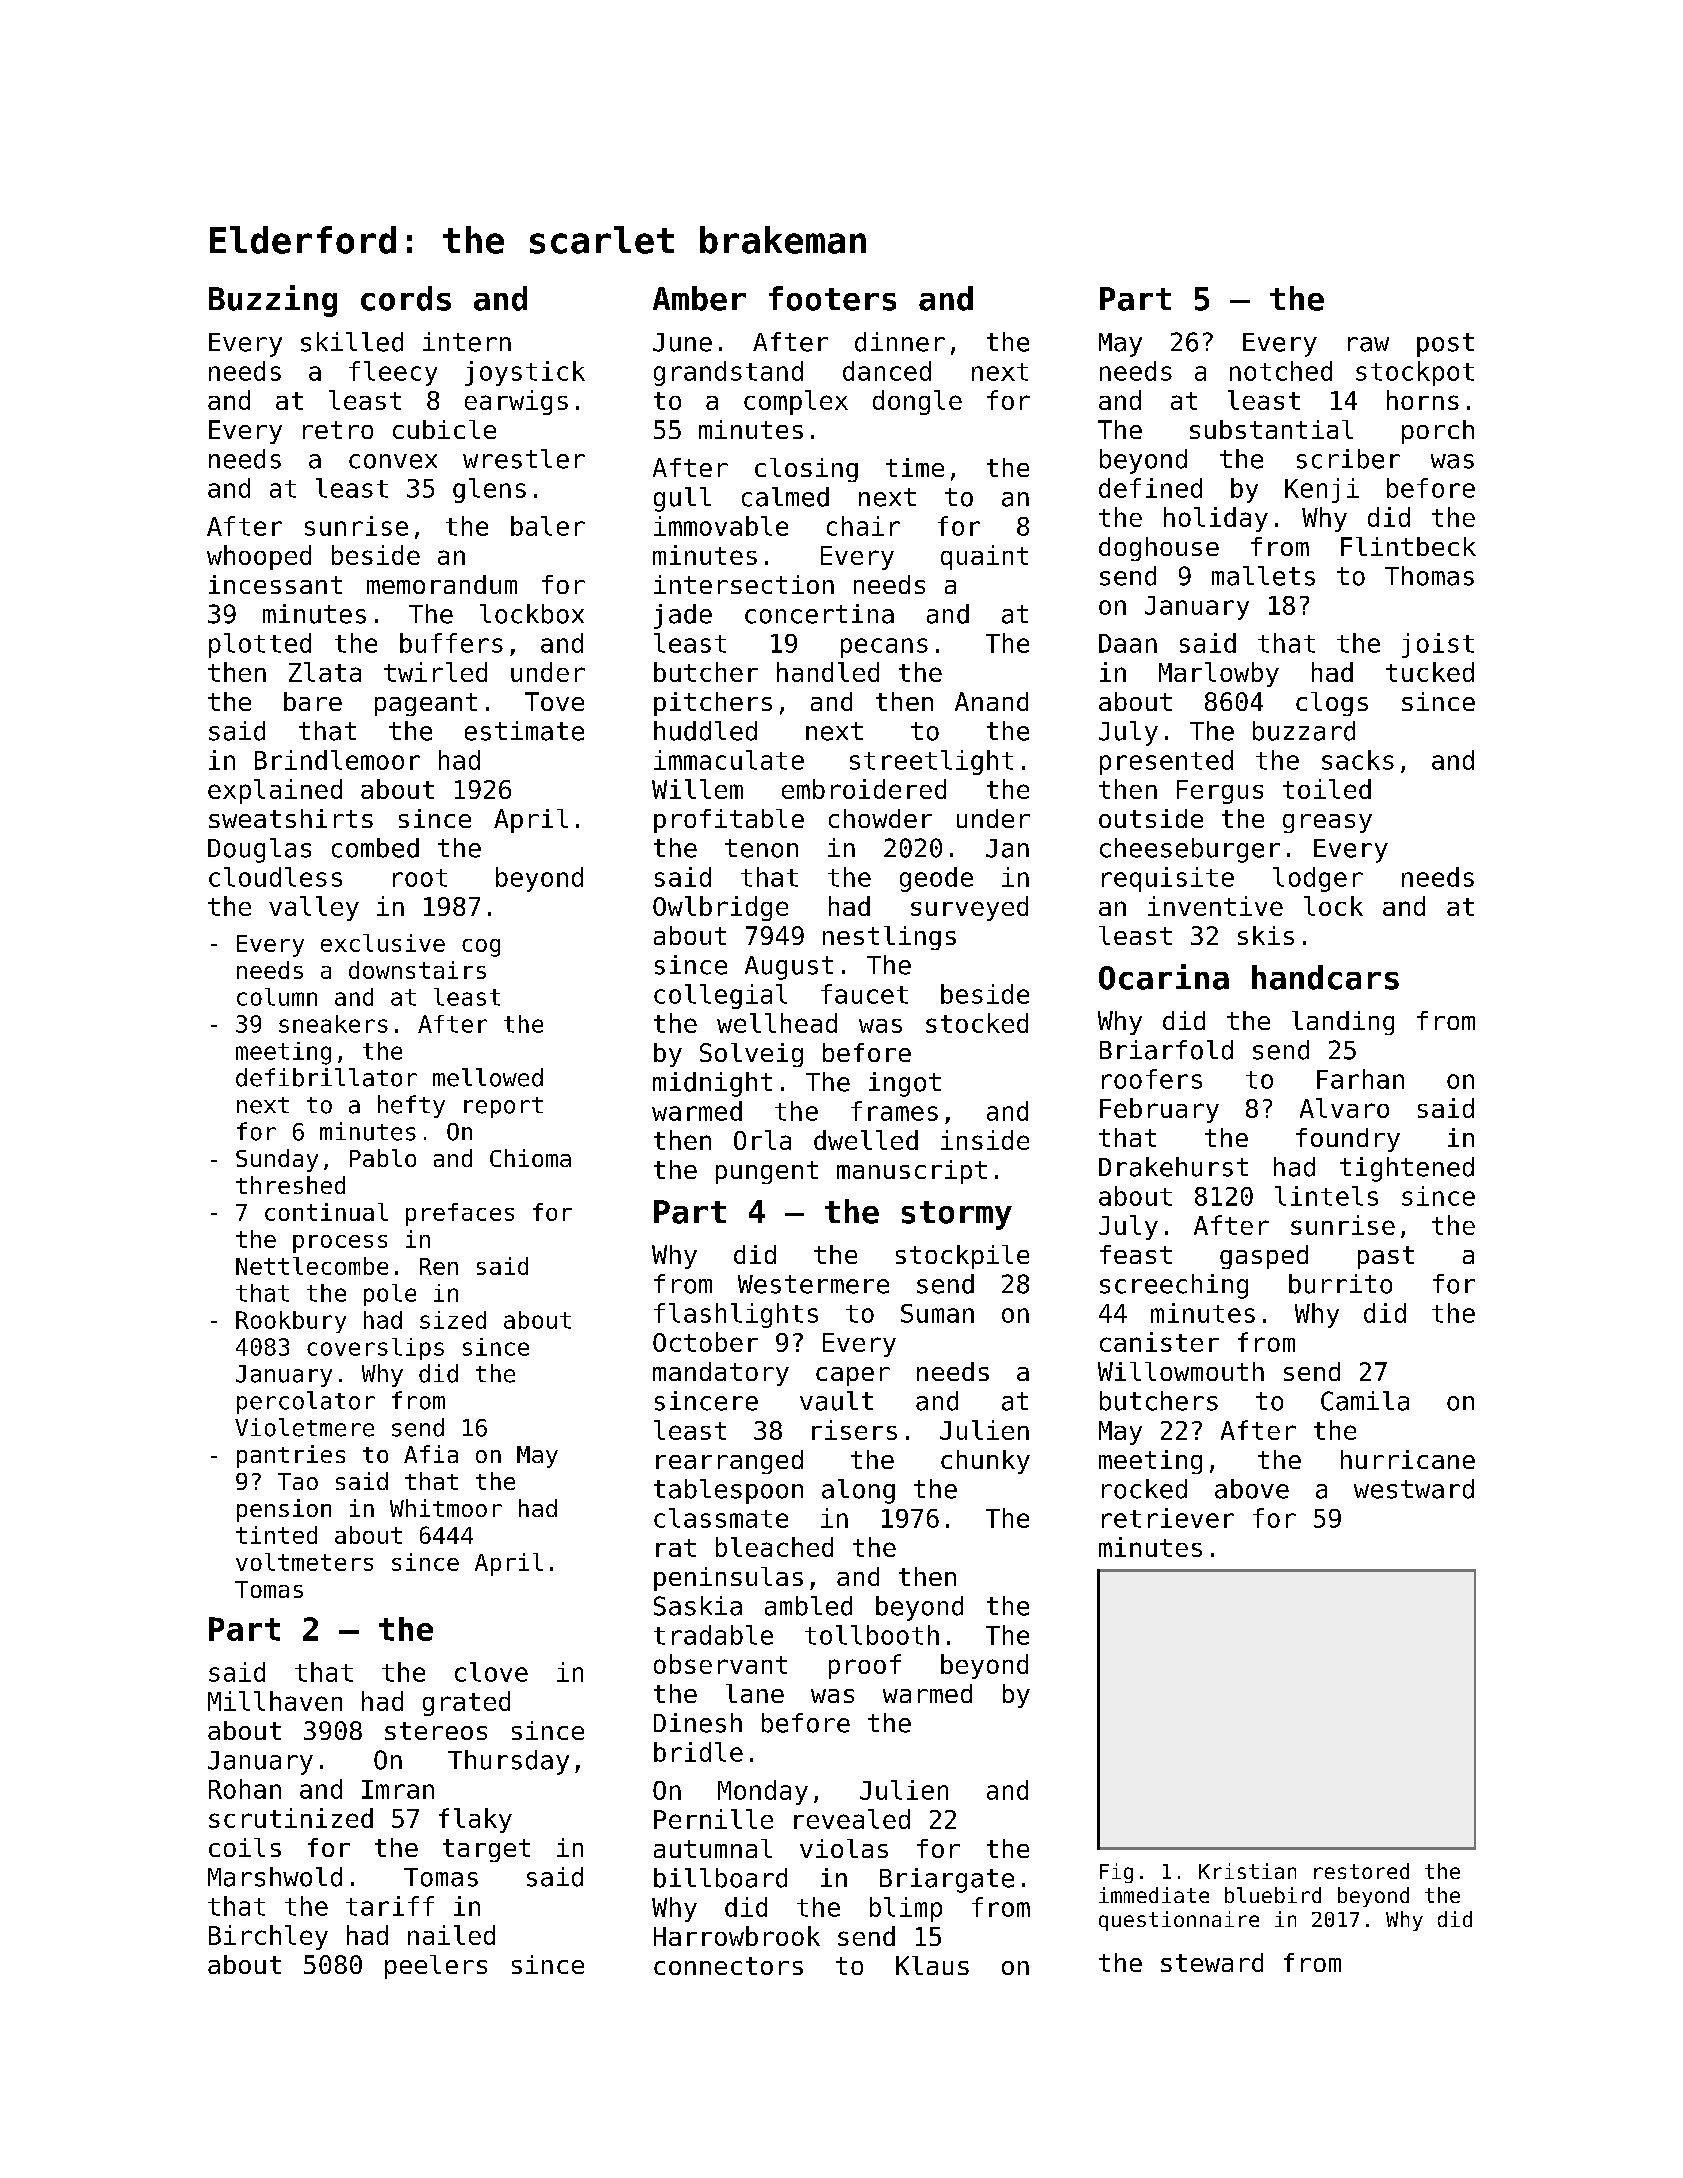 This page has width=1683, height=2178. I want to click on geode, so click(936, 879).
